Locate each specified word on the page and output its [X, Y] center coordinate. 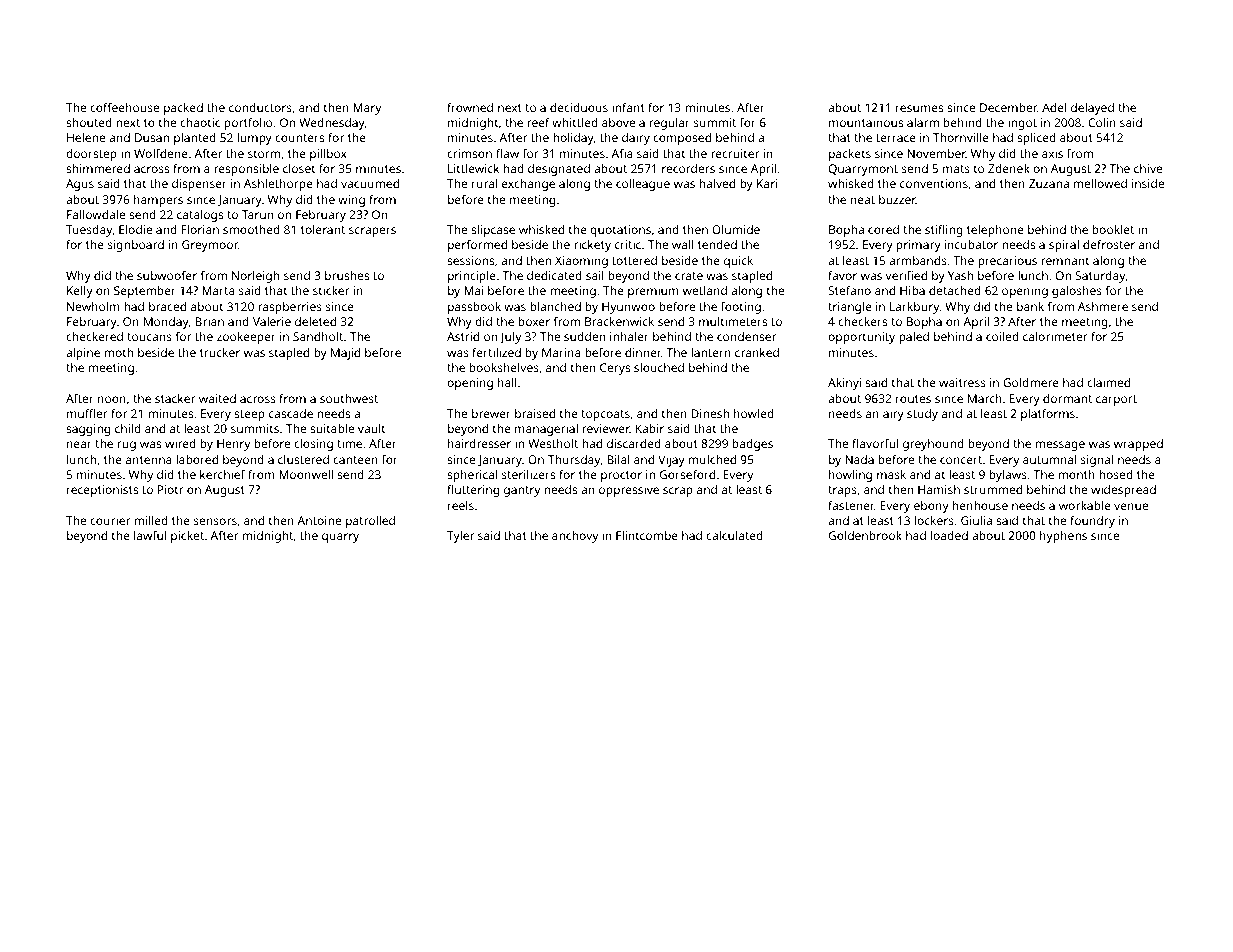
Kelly [80, 292]
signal [1097, 461]
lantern [711, 352]
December [1008, 107]
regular [670, 124]
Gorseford [687, 474]
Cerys [615, 369]
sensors [215, 521]
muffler [87, 413]
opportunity [861, 338]
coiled [1002, 336]
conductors [260, 107]
